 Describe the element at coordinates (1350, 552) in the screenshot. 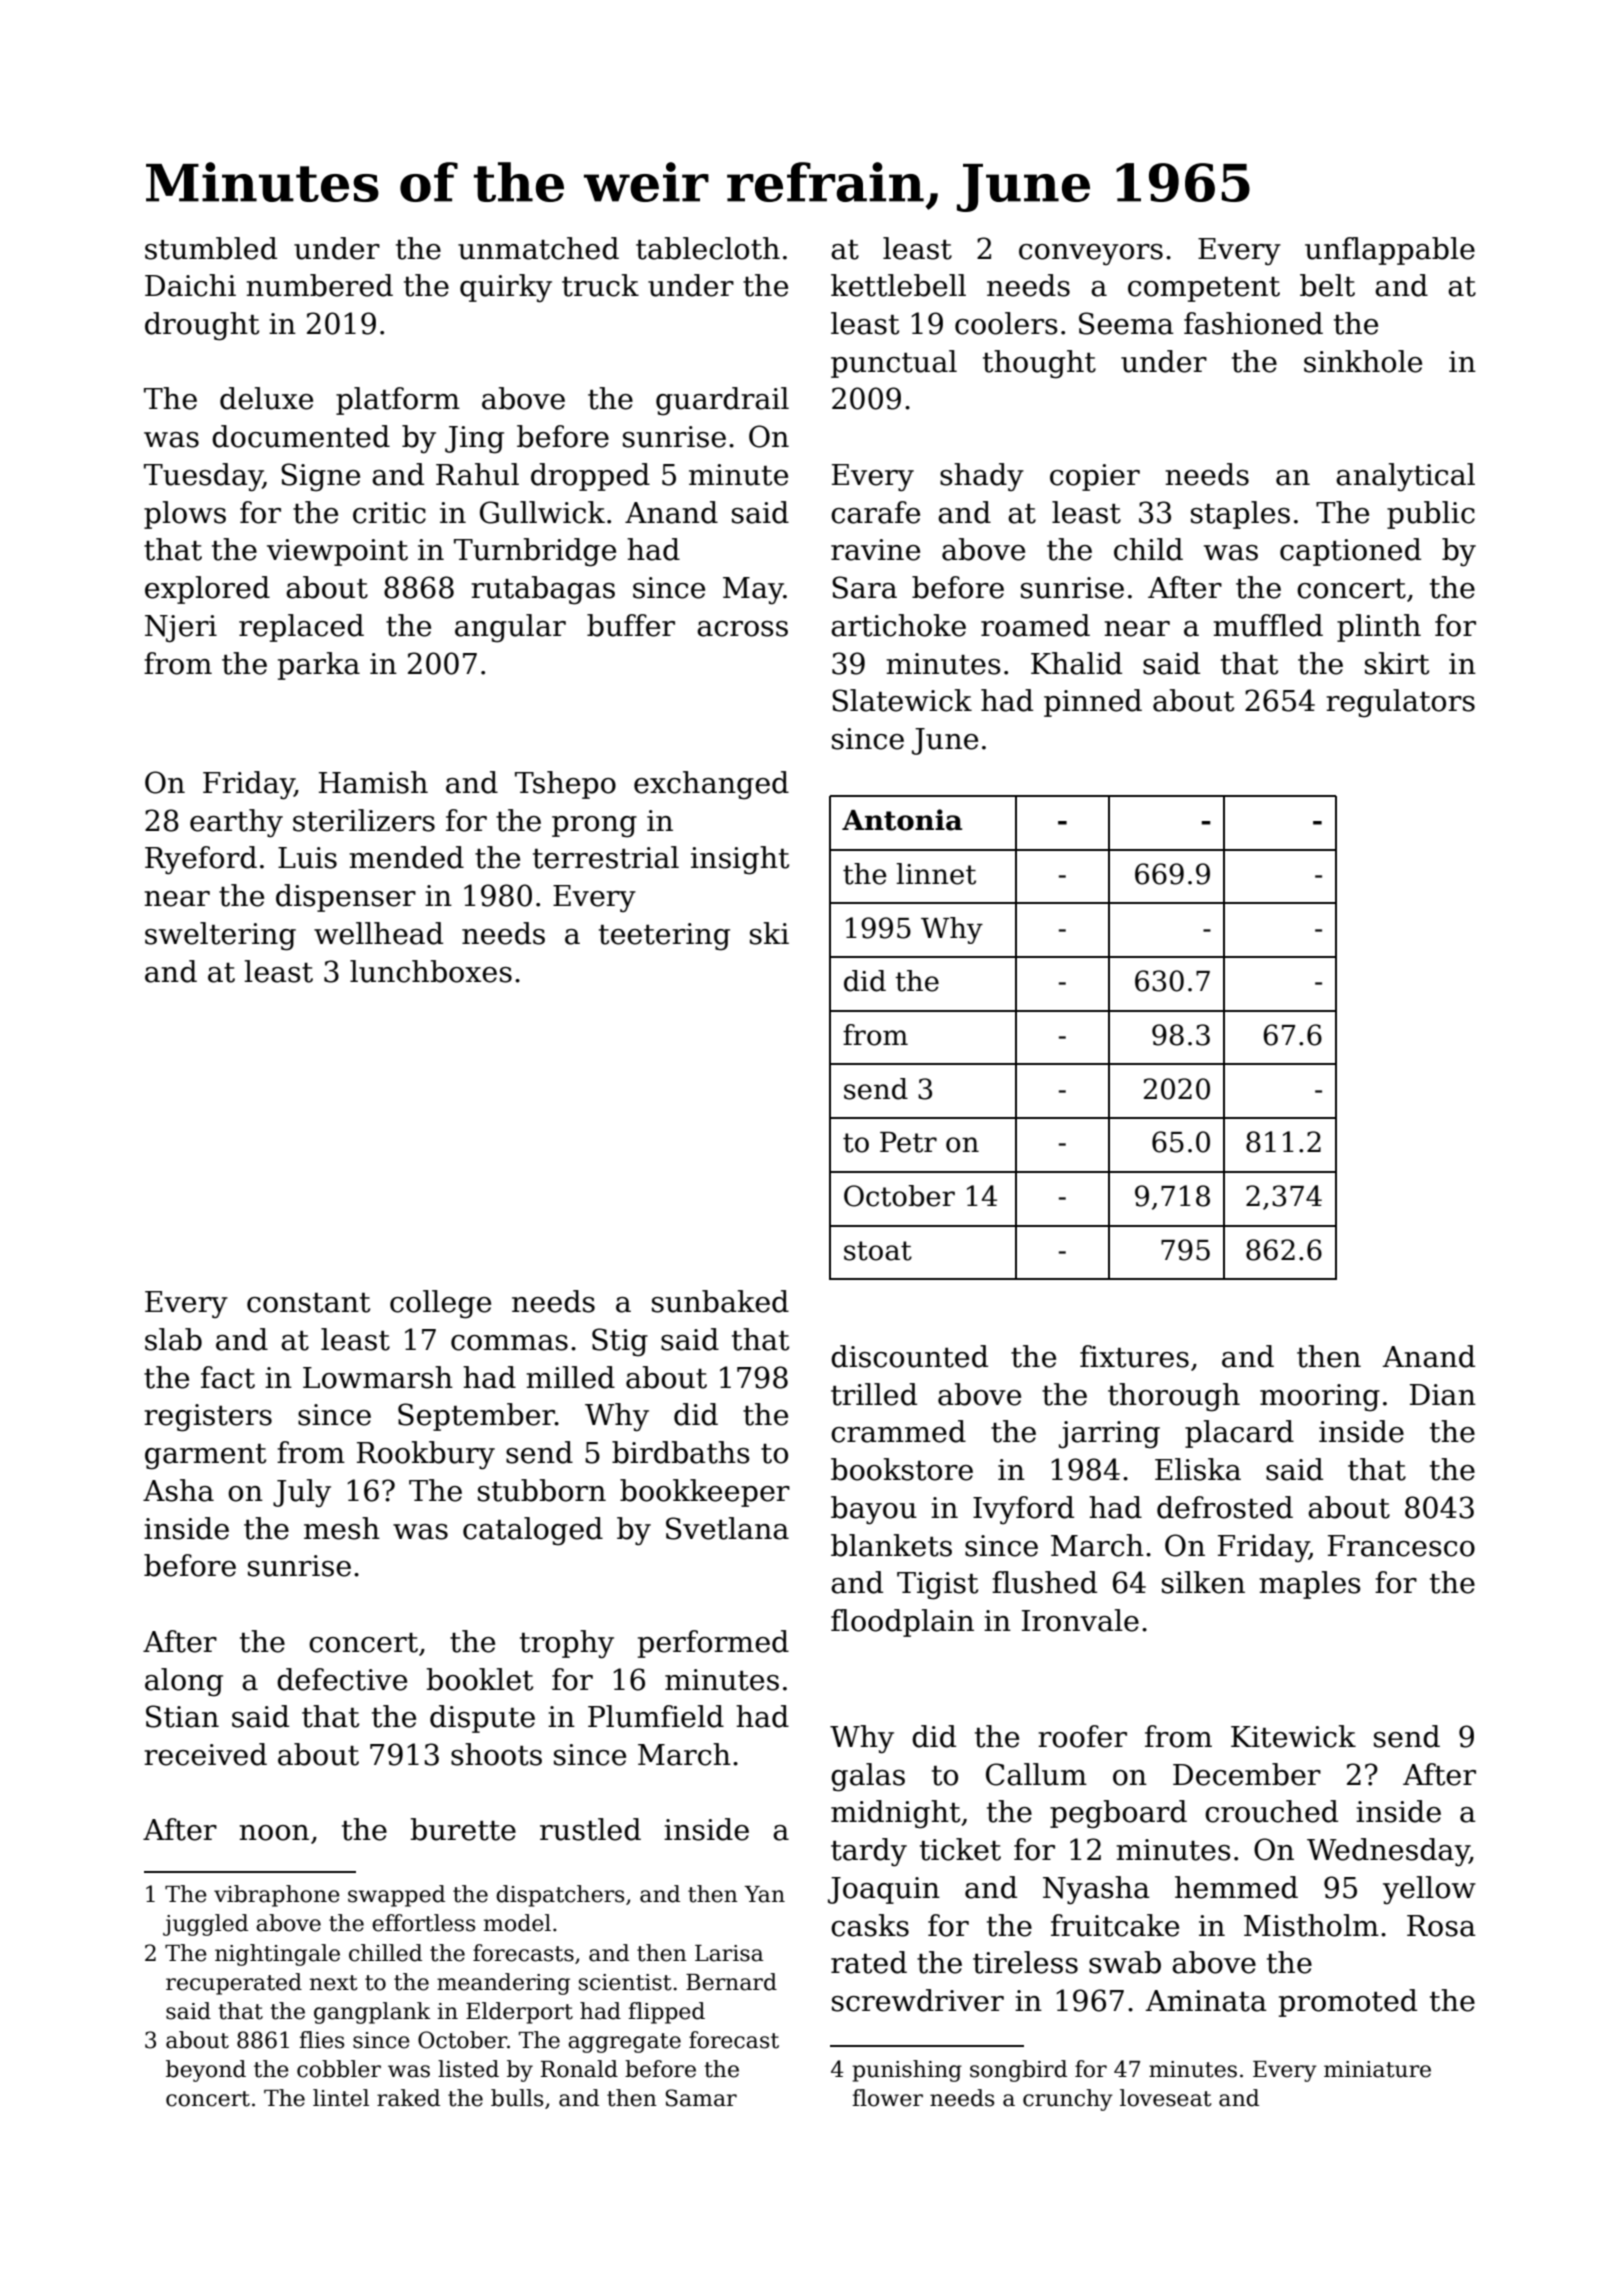

I see `captioned` at that location.
